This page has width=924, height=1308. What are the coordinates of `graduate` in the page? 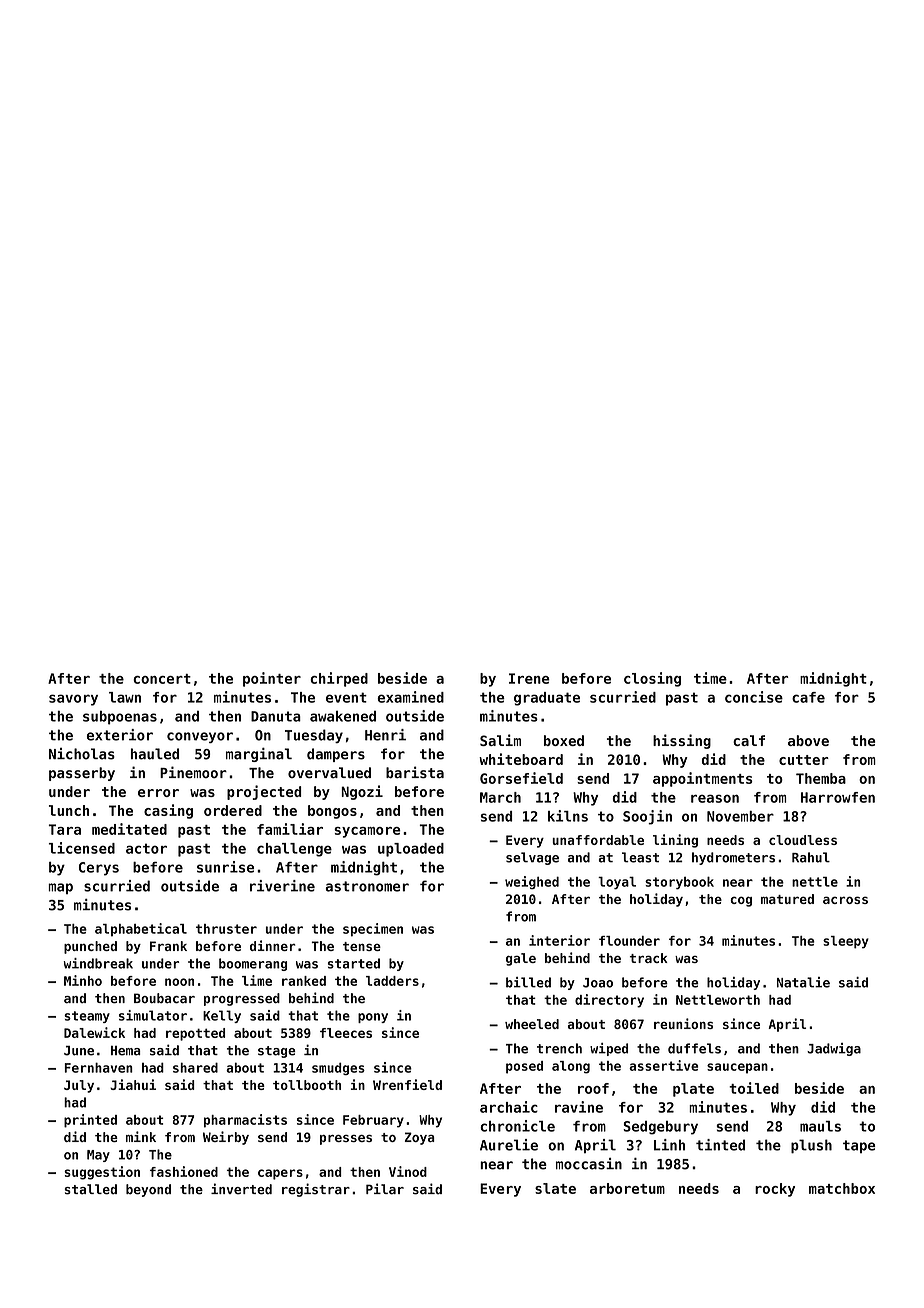 It's located at (547, 699).
